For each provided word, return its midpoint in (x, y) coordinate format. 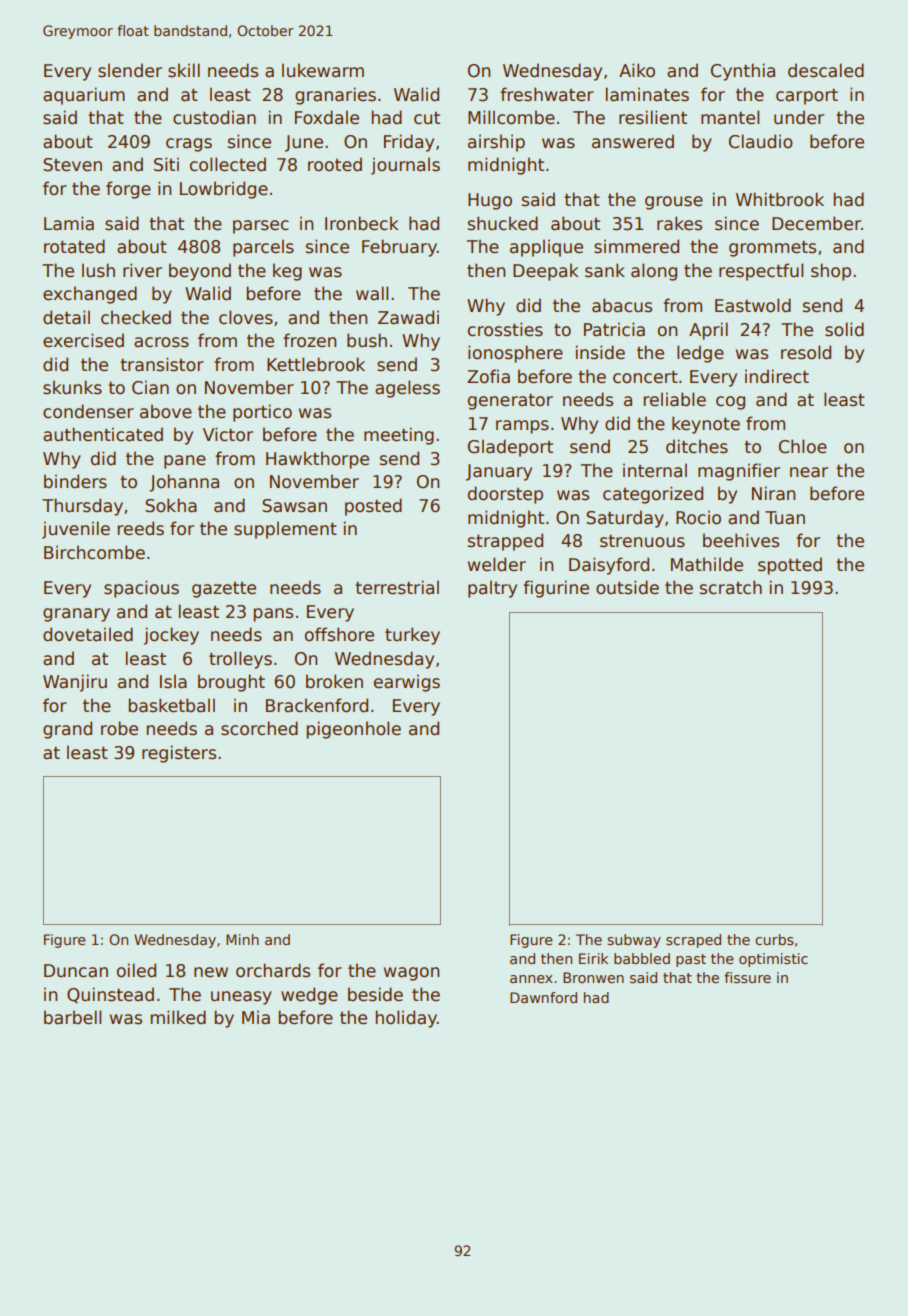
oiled (136, 970)
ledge (700, 354)
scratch (731, 587)
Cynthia (743, 72)
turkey (412, 636)
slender (130, 70)
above (166, 411)
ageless (407, 389)
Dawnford (543, 997)
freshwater (547, 94)
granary (76, 615)
